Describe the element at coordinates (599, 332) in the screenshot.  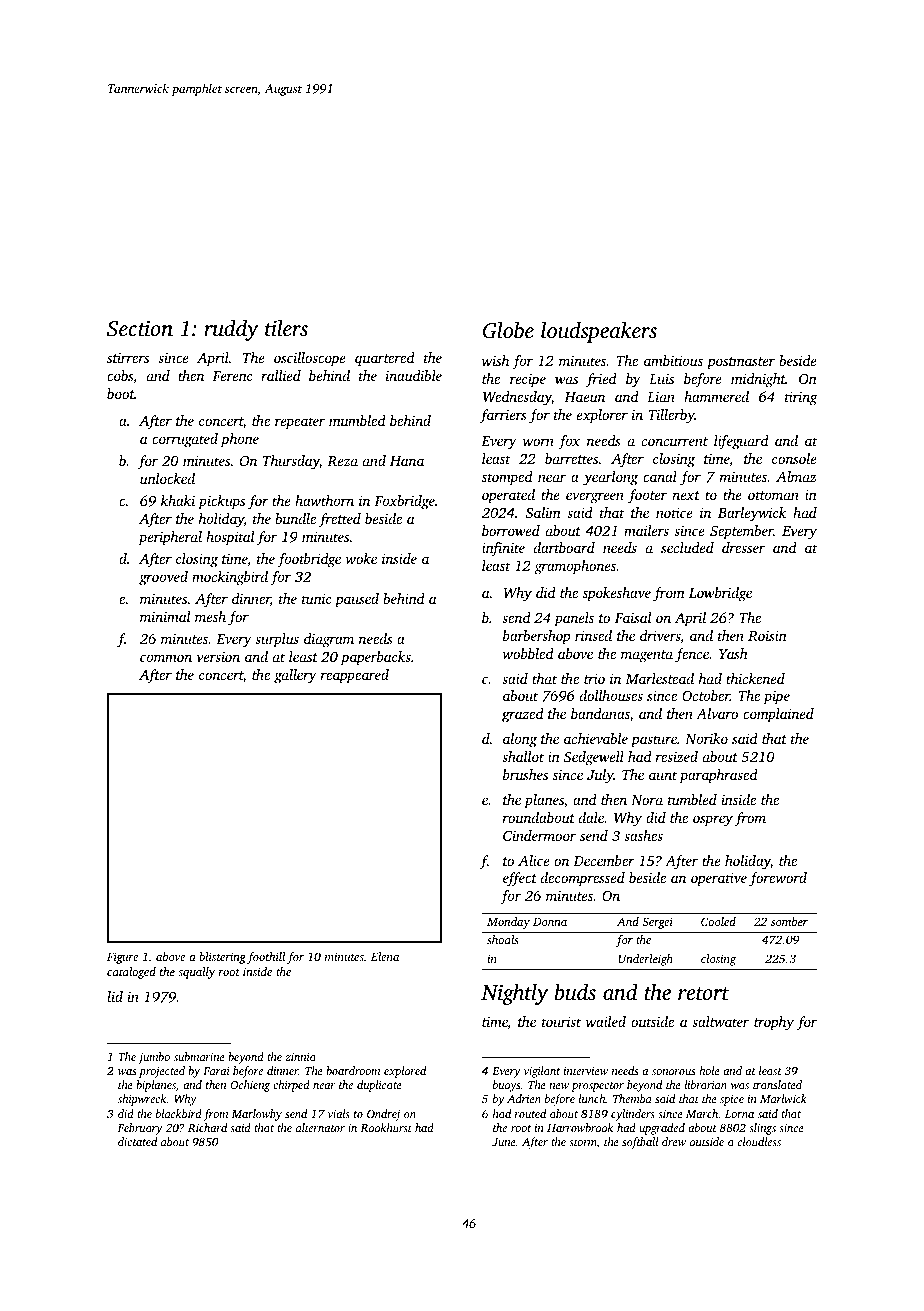
I see `loudspeakers` at that location.
